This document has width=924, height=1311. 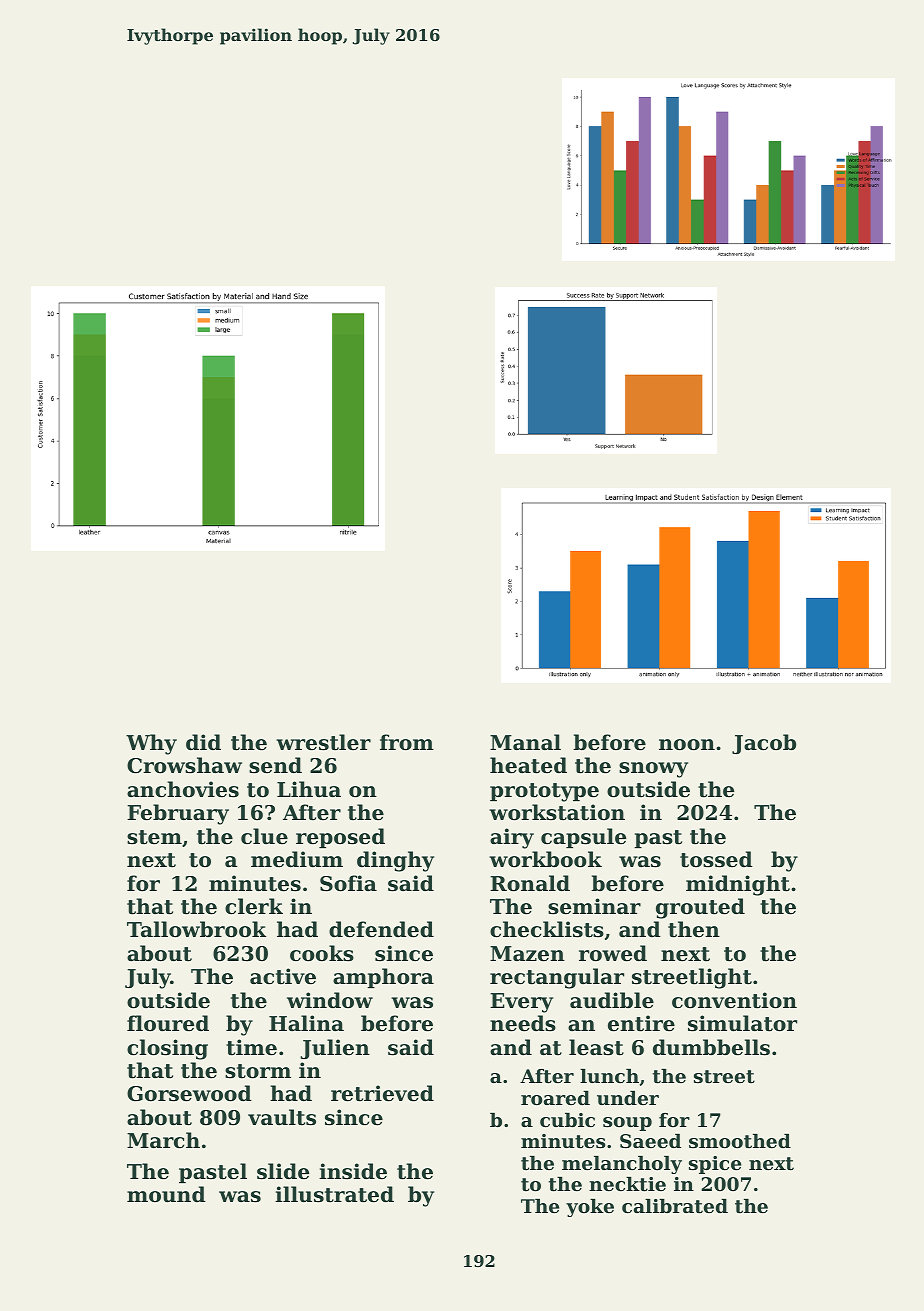 What do you see at coordinates (322, 953) in the document?
I see `cooks` at bounding box center [322, 953].
